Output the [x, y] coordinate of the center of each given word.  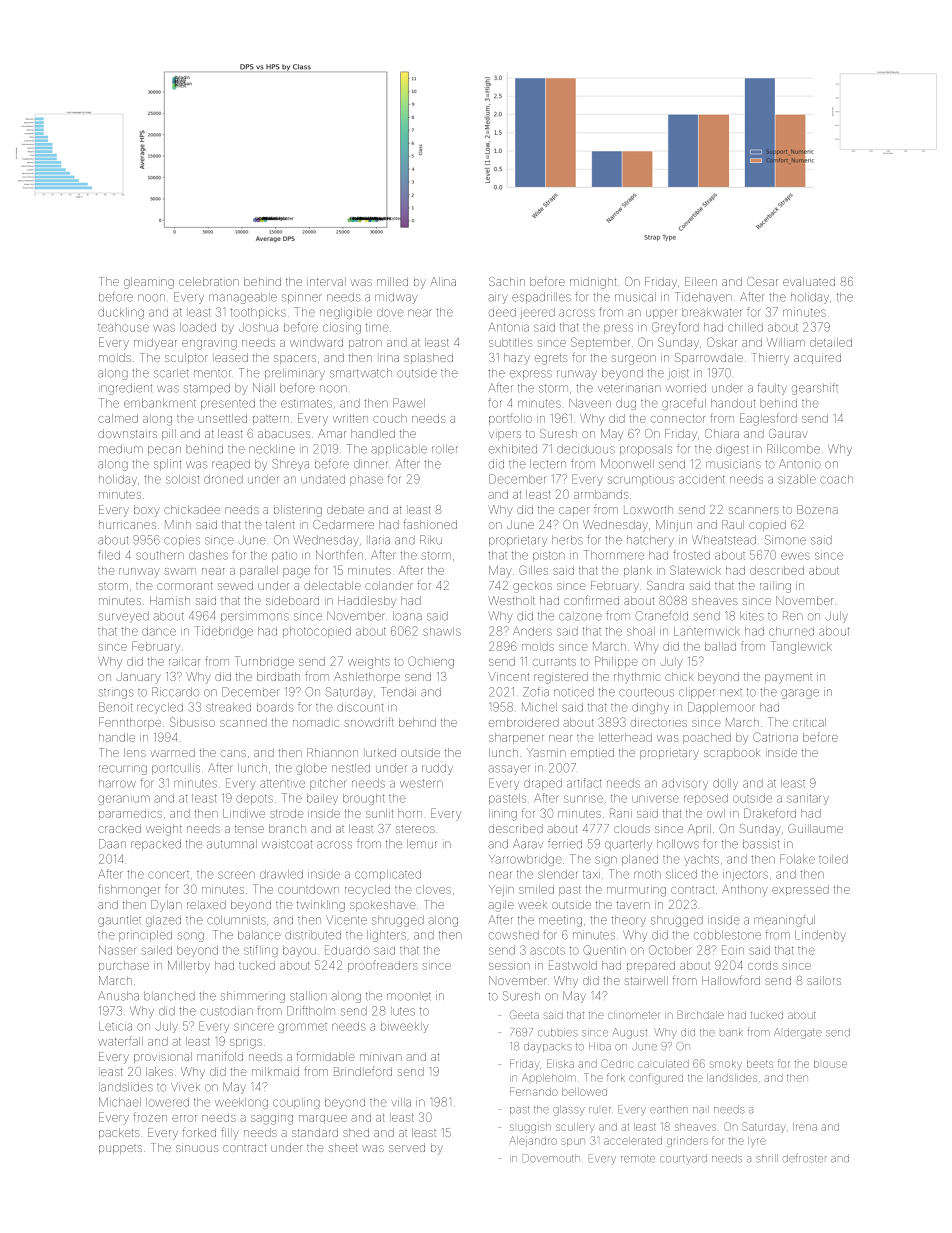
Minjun [674, 526]
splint [167, 464]
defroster [804, 1158]
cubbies [558, 1032]
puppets [120, 1149]
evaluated [809, 281]
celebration [209, 281]
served [407, 1147]
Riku [431, 540]
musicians [733, 464]
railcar [184, 661]
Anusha [118, 996]
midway [396, 298]
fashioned [430, 524]
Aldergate [798, 1033]
